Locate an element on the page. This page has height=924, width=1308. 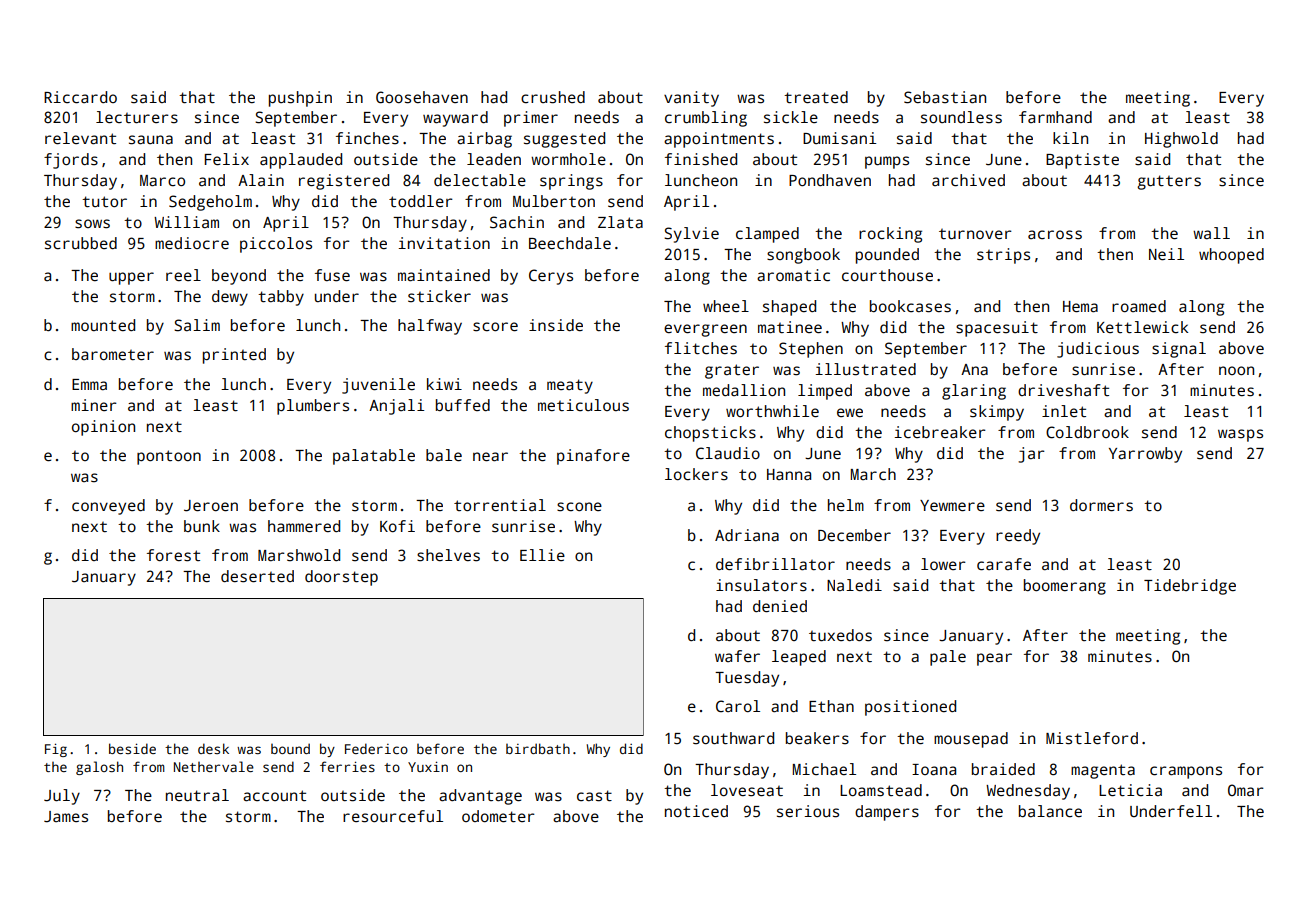
Dumisani is located at coordinates (839, 138).
